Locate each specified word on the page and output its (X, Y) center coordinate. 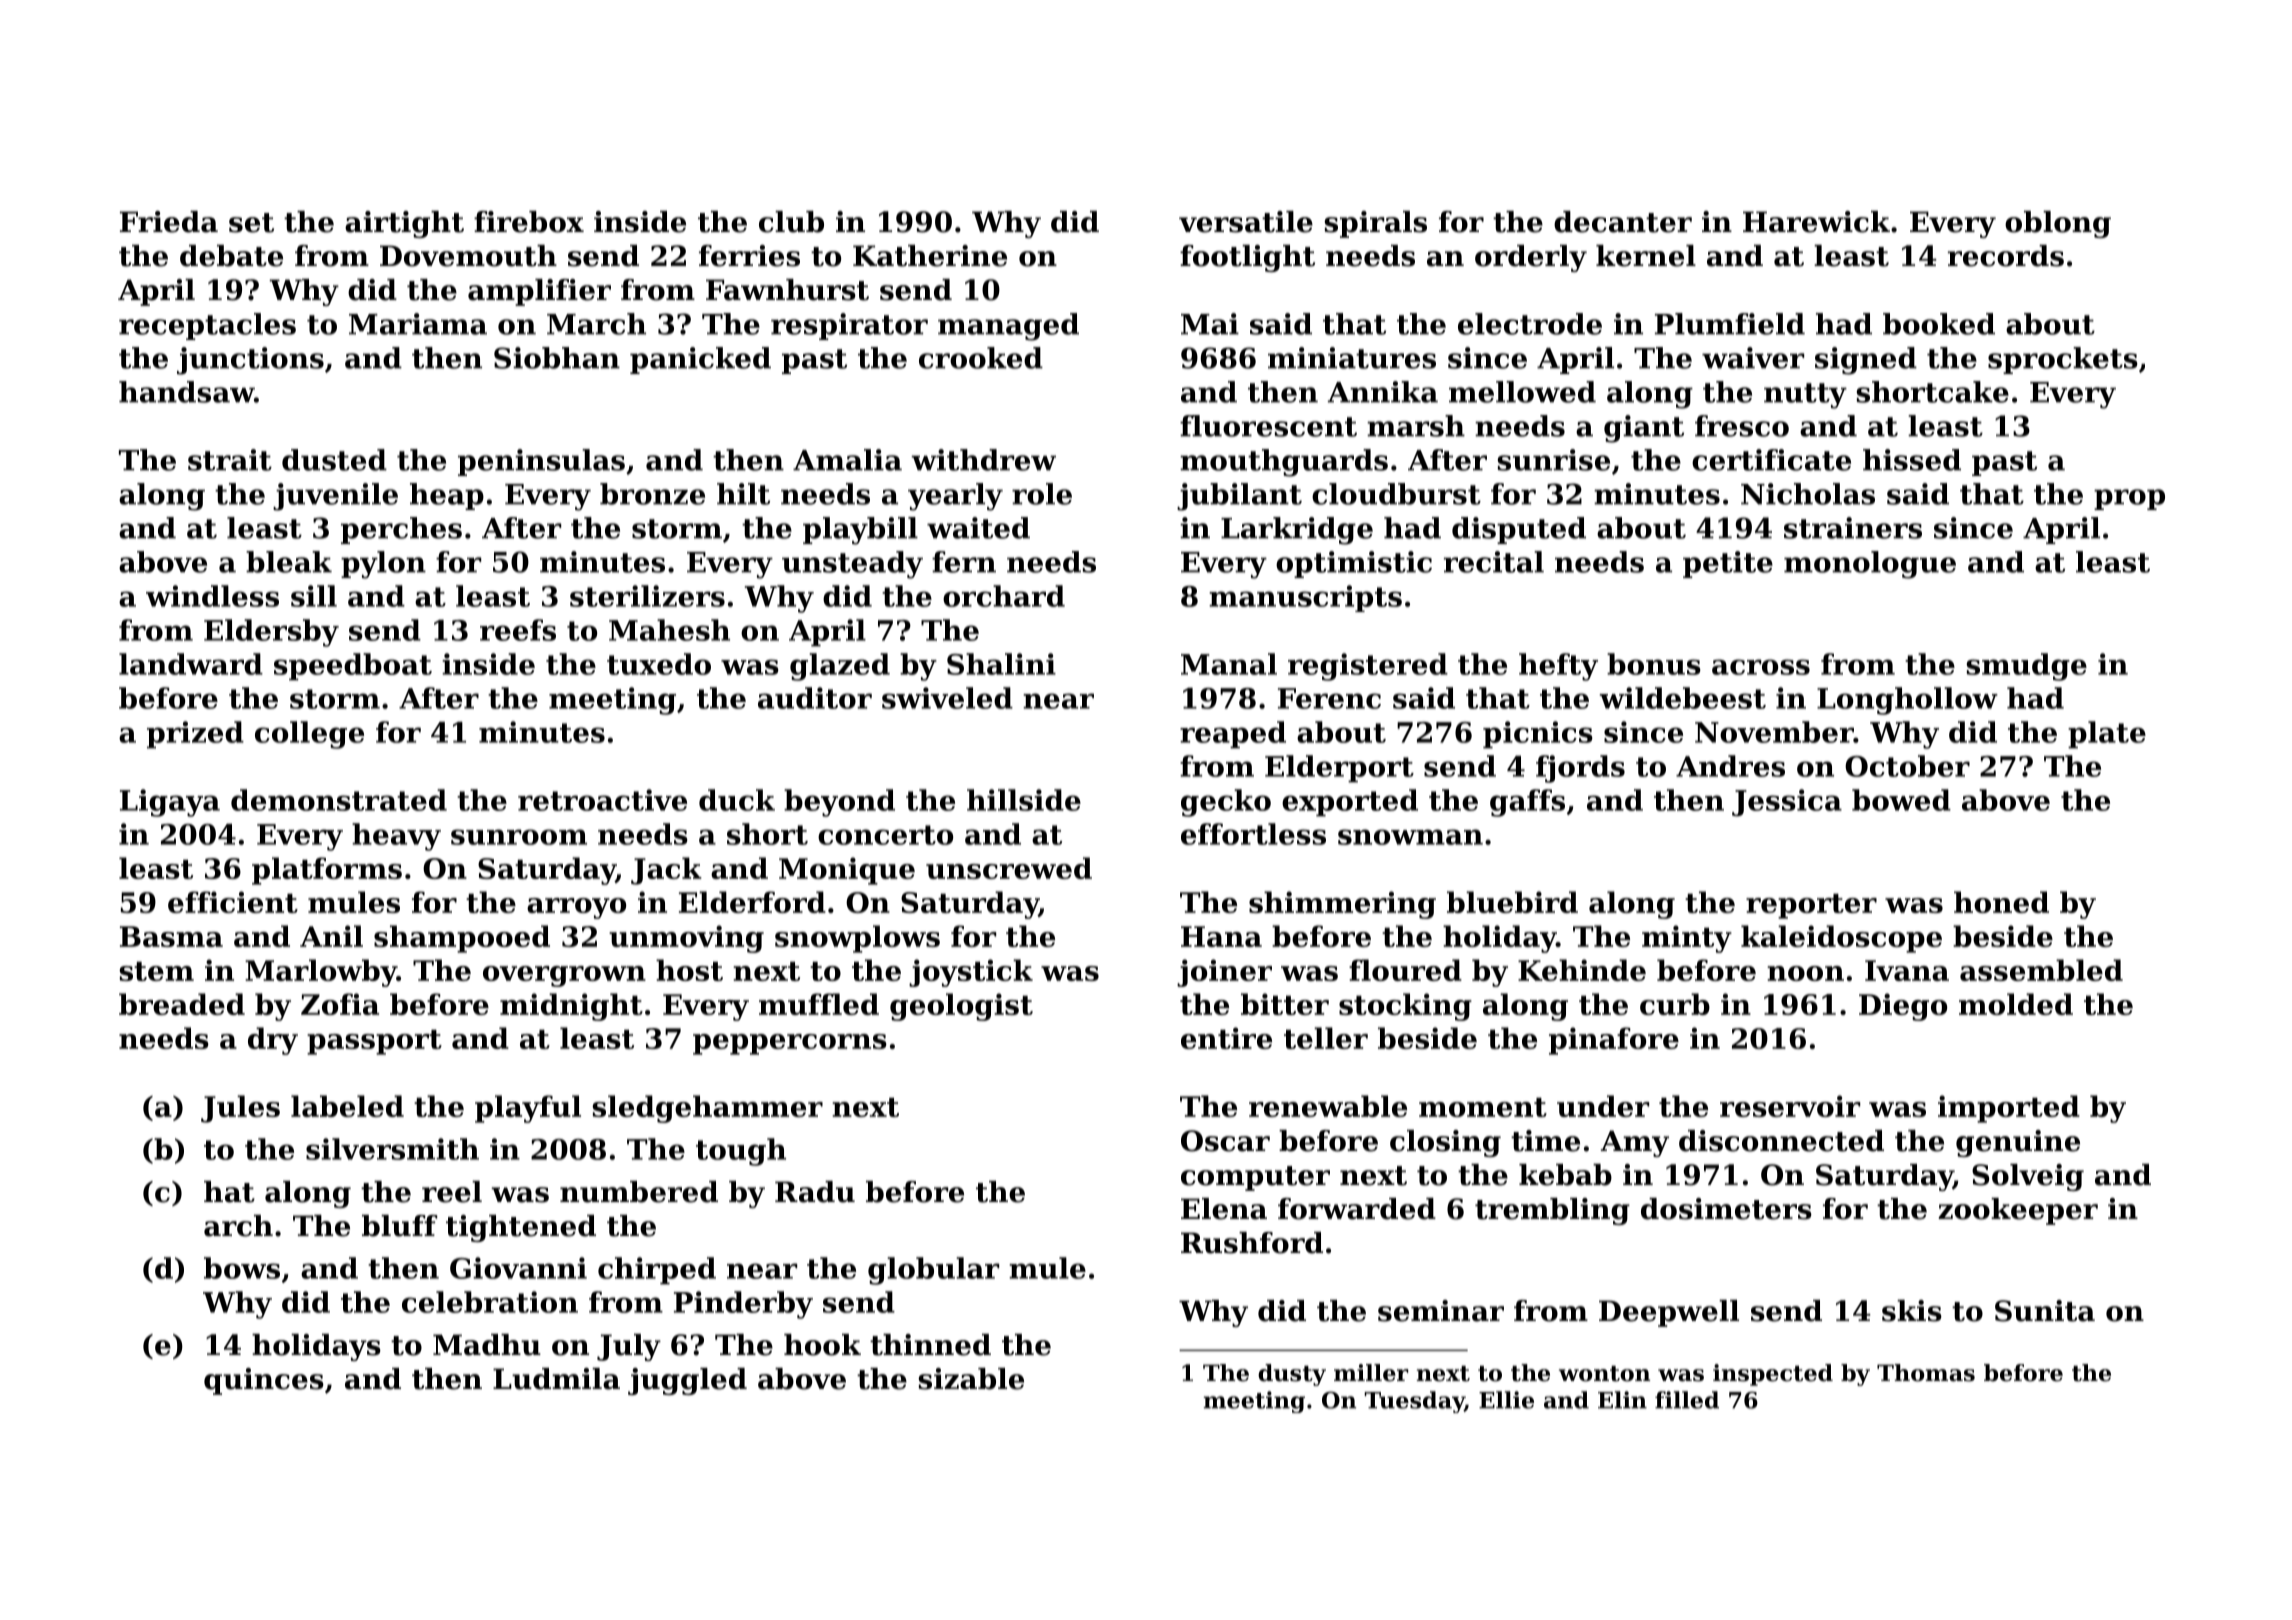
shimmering (1342, 905)
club (791, 222)
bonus (1654, 664)
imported (2009, 1109)
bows (242, 1268)
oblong (2058, 224)
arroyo (576, 908)
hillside (1024, 800)
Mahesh (669, 630)
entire (1226, 1038)
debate (231, 256)
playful (528, 1109)
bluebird (1512, 902)
